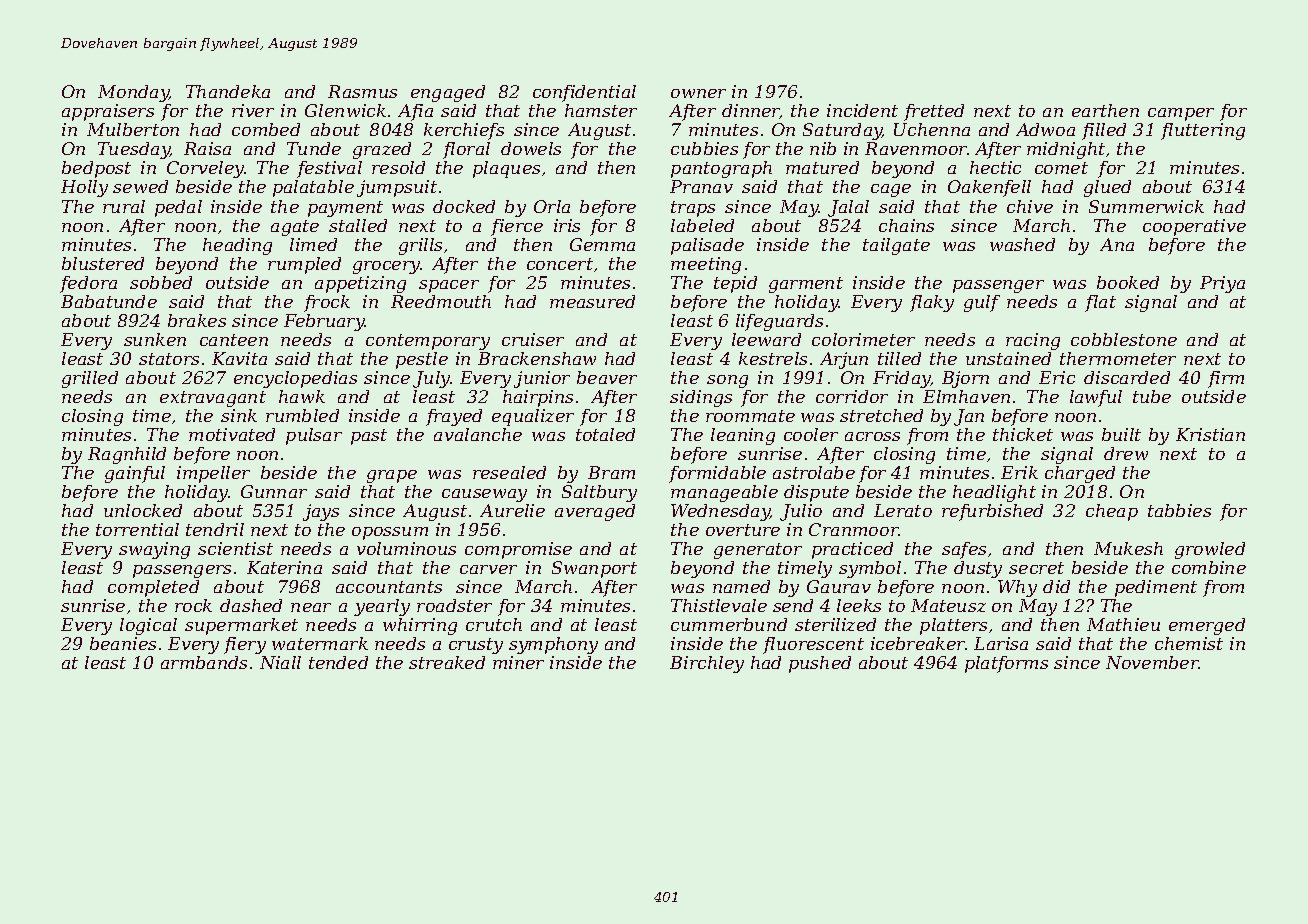 The height and width of the screenshot is (924, 1308). What do you see at coordinates (90, 379) in the screenshot?
I see `grilled` at bounding box center [90, 379].
